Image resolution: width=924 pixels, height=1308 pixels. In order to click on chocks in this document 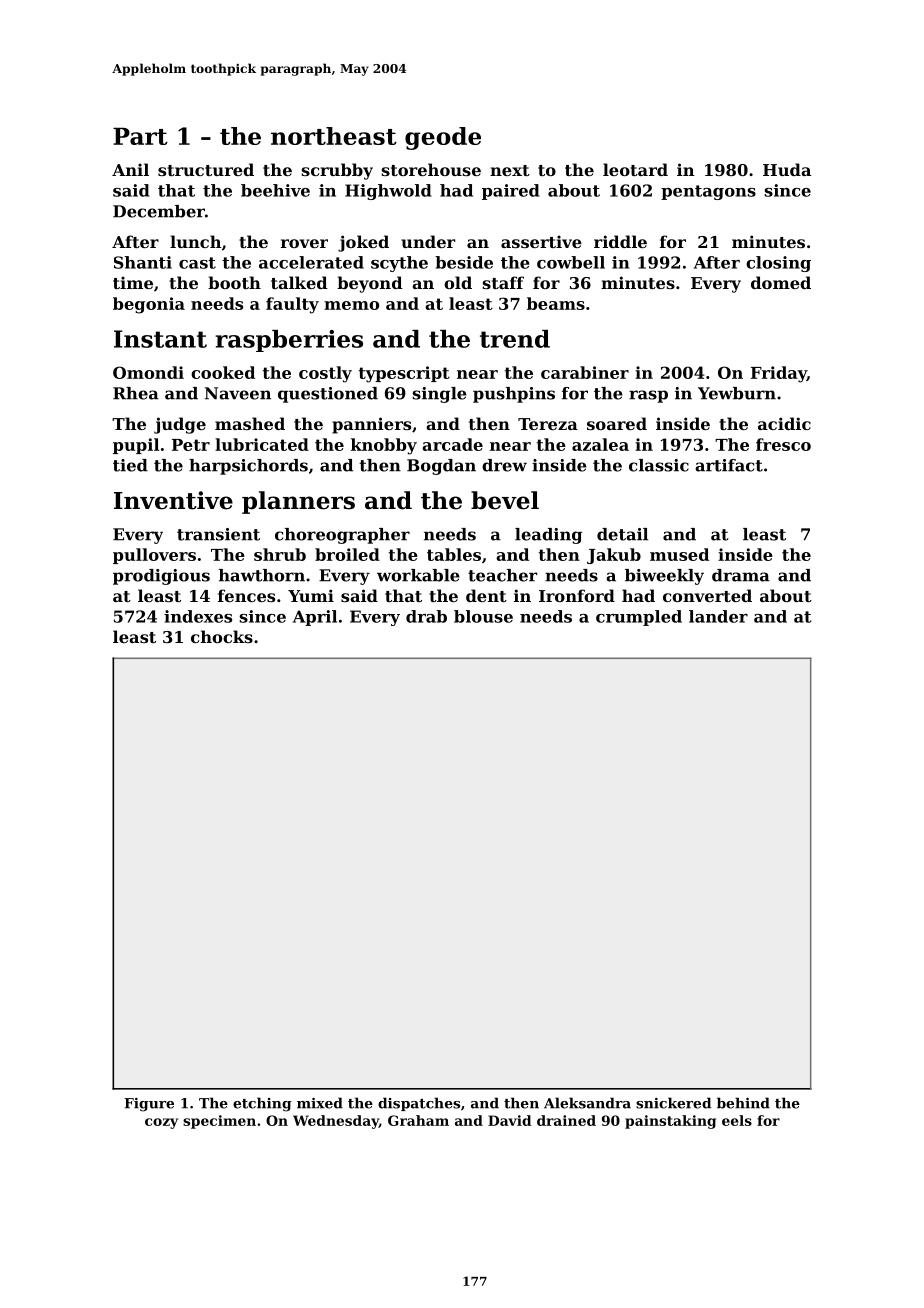, I will do `click(222, 636)`.
